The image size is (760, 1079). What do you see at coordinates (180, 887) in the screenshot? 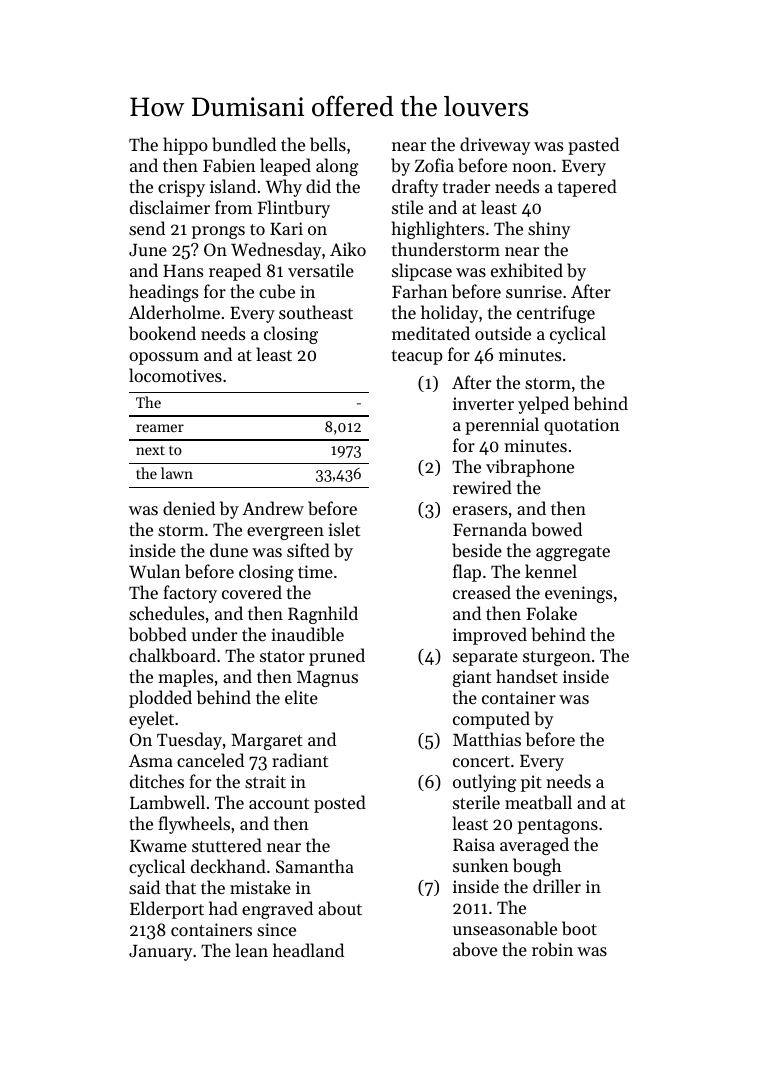
I see `that` at bounding box center [180, 887].
